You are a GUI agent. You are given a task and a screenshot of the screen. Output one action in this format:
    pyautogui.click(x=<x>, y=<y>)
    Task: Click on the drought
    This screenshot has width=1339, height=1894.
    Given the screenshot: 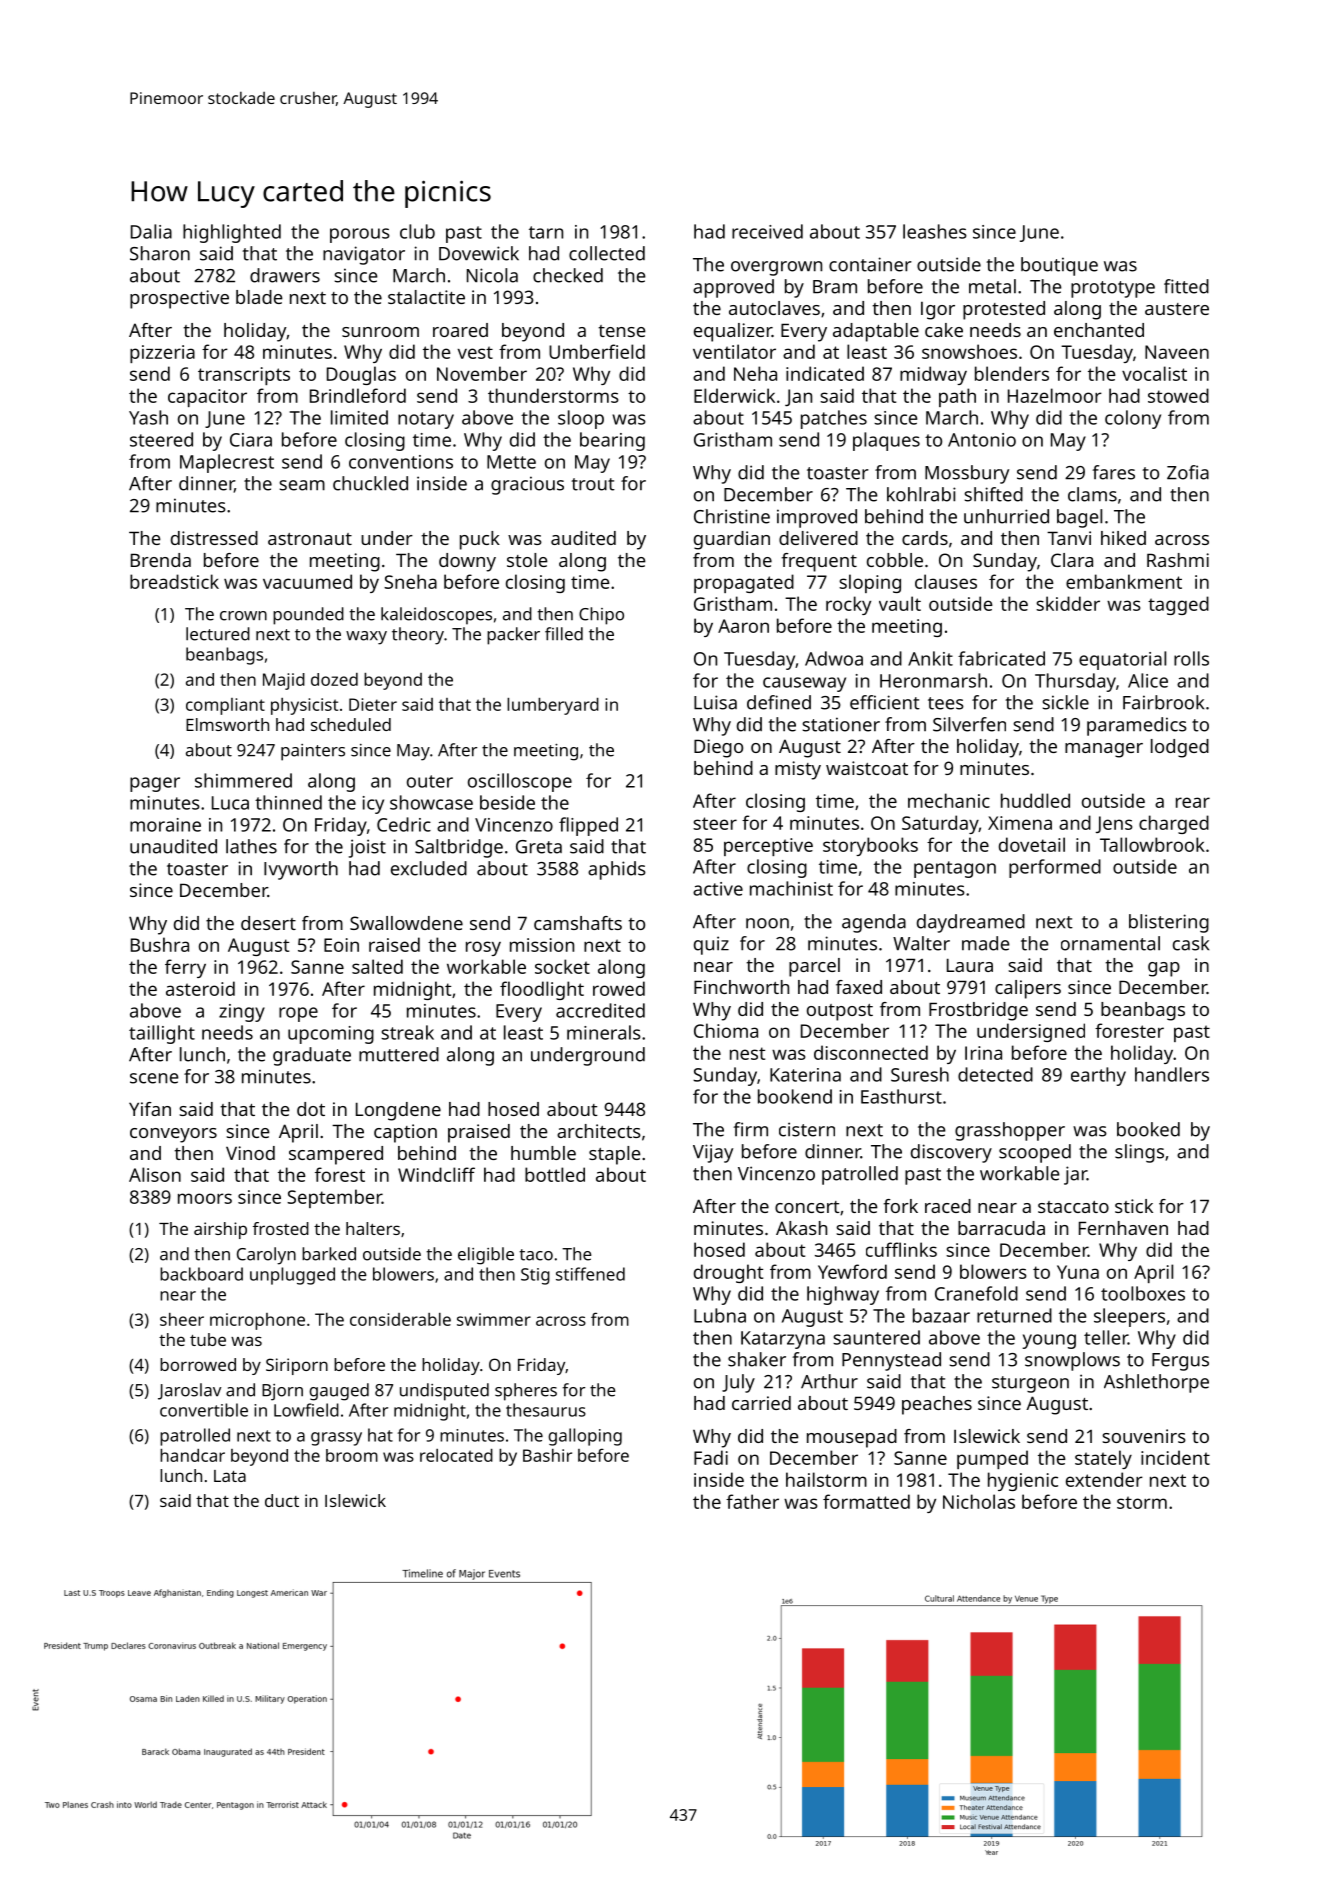 What is the action you would take?
    pyautogui.click(x=728, y=1273)
